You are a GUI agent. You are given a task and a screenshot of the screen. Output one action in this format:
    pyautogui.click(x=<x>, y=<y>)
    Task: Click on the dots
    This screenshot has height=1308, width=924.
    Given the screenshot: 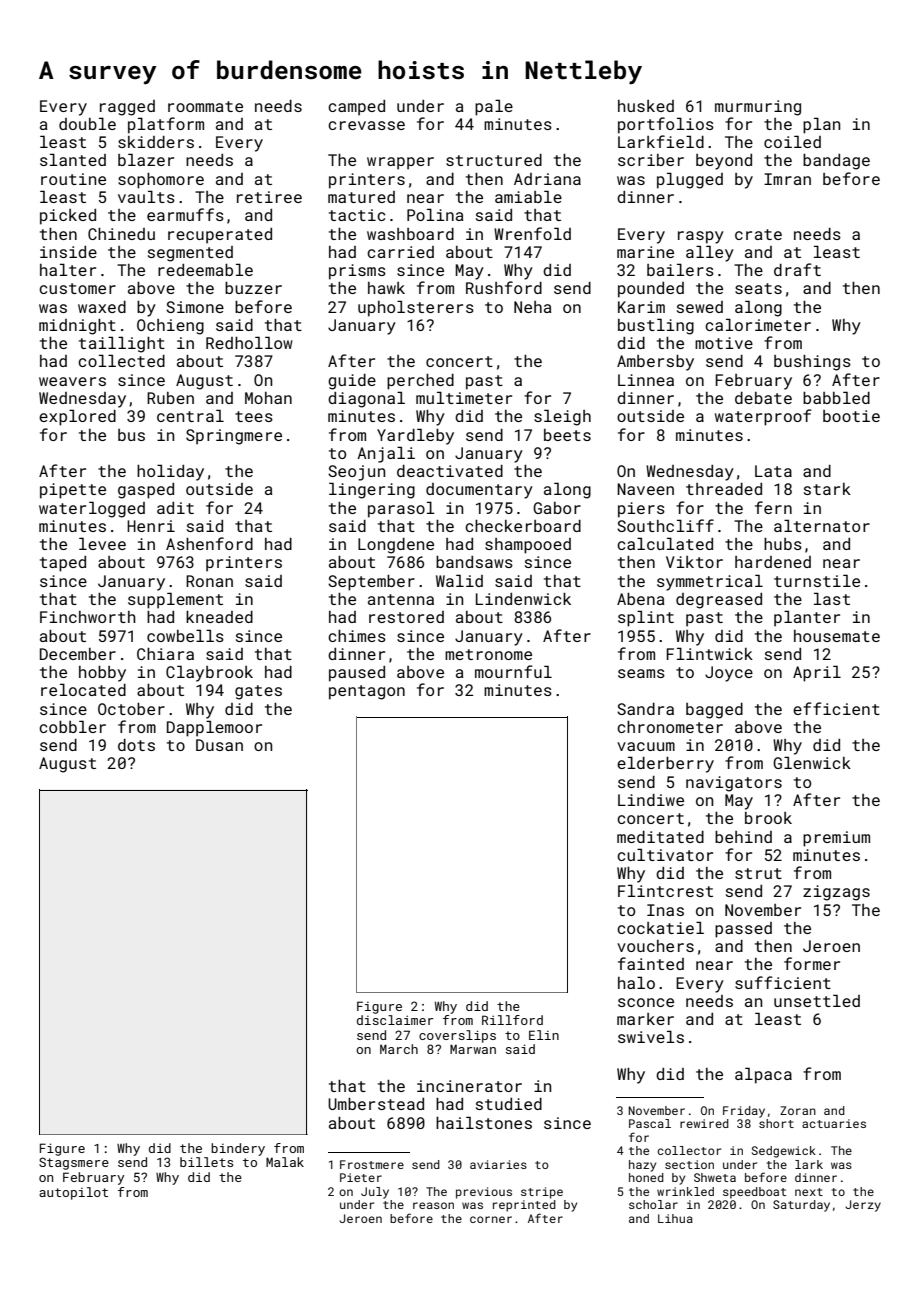 What is the action you would take?
    pyautogui.click(x=136, y=745)
